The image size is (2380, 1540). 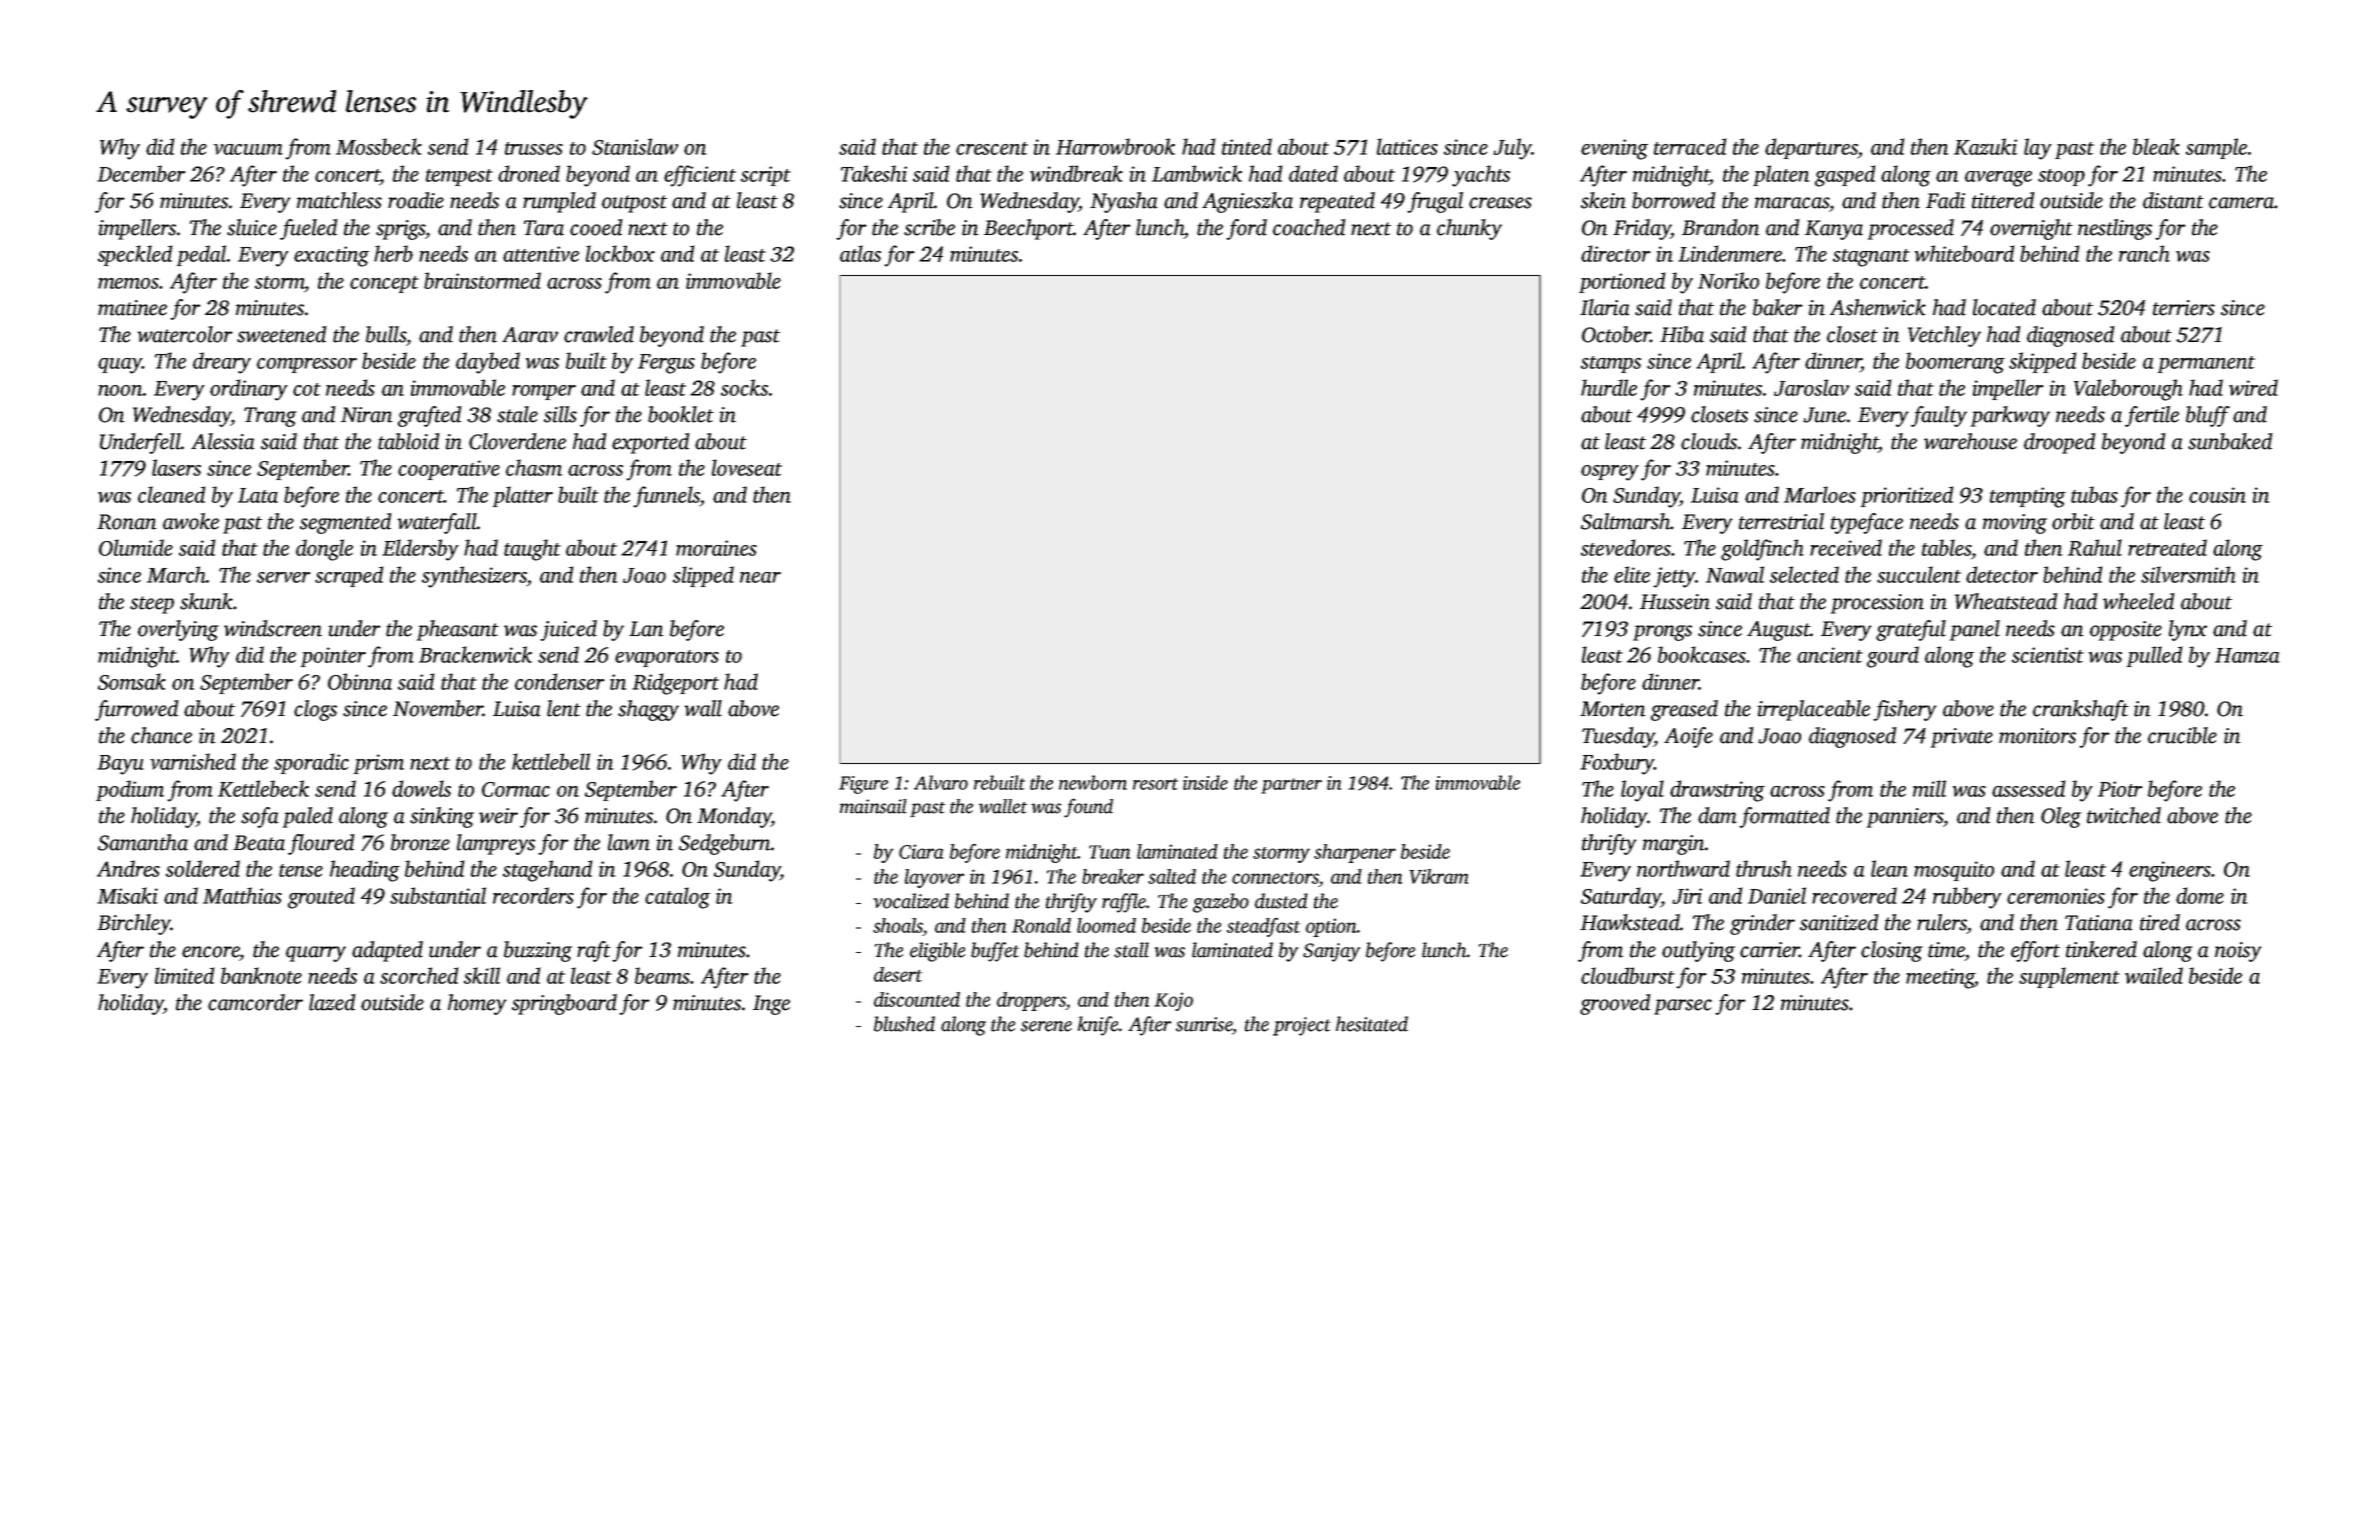 What do you see at coordinates (904, 1024) in the image?
I see `blushed` at bounding box center [904, 1024].
